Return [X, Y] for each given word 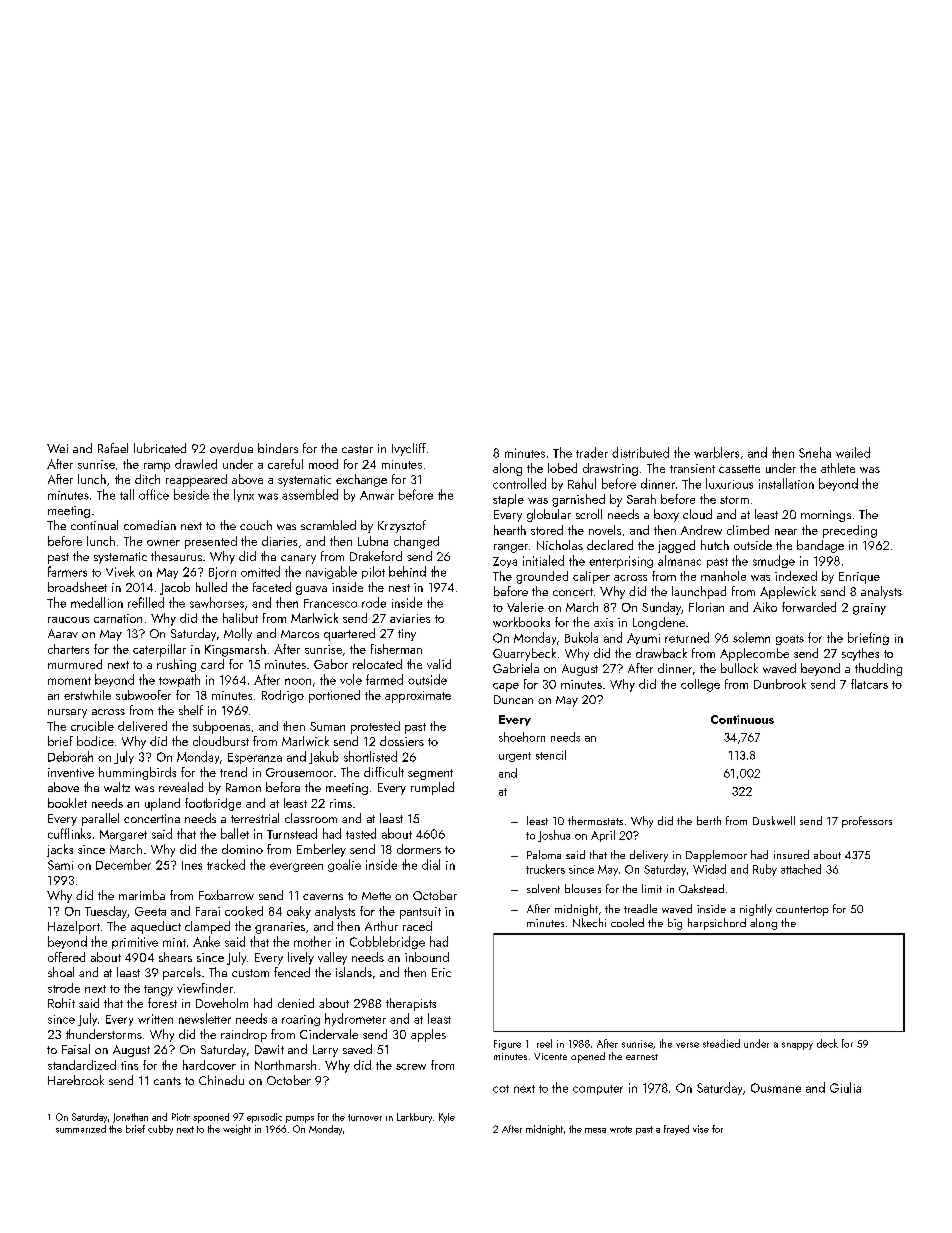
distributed [640, 452]
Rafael [113, 448]
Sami [60, 865]
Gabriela [516, 668]
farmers [67, 571]
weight [237, 1130]
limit [652, 888]
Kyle [447, 1118]
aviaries [410, 618]
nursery [67, 713]
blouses [583, 888]
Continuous [742, 719]
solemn [751, 637]
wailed [853, 452]
